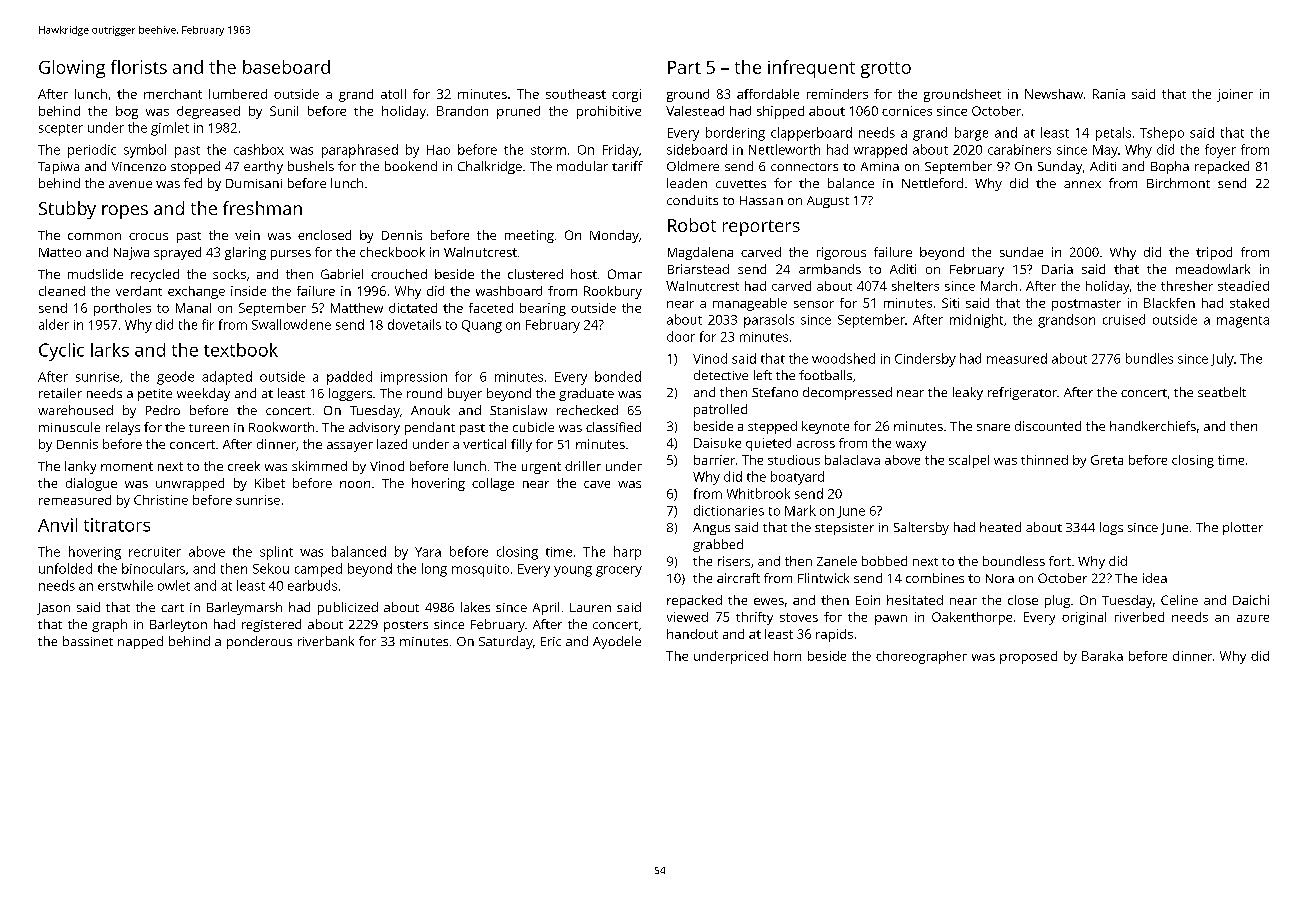 Image resolution: width=1308 pixels, height=924 pixels. What do you see at coordinates (360, 151) in the screenshot?
I see `paraphrased` at bounding box center [360, 151].
